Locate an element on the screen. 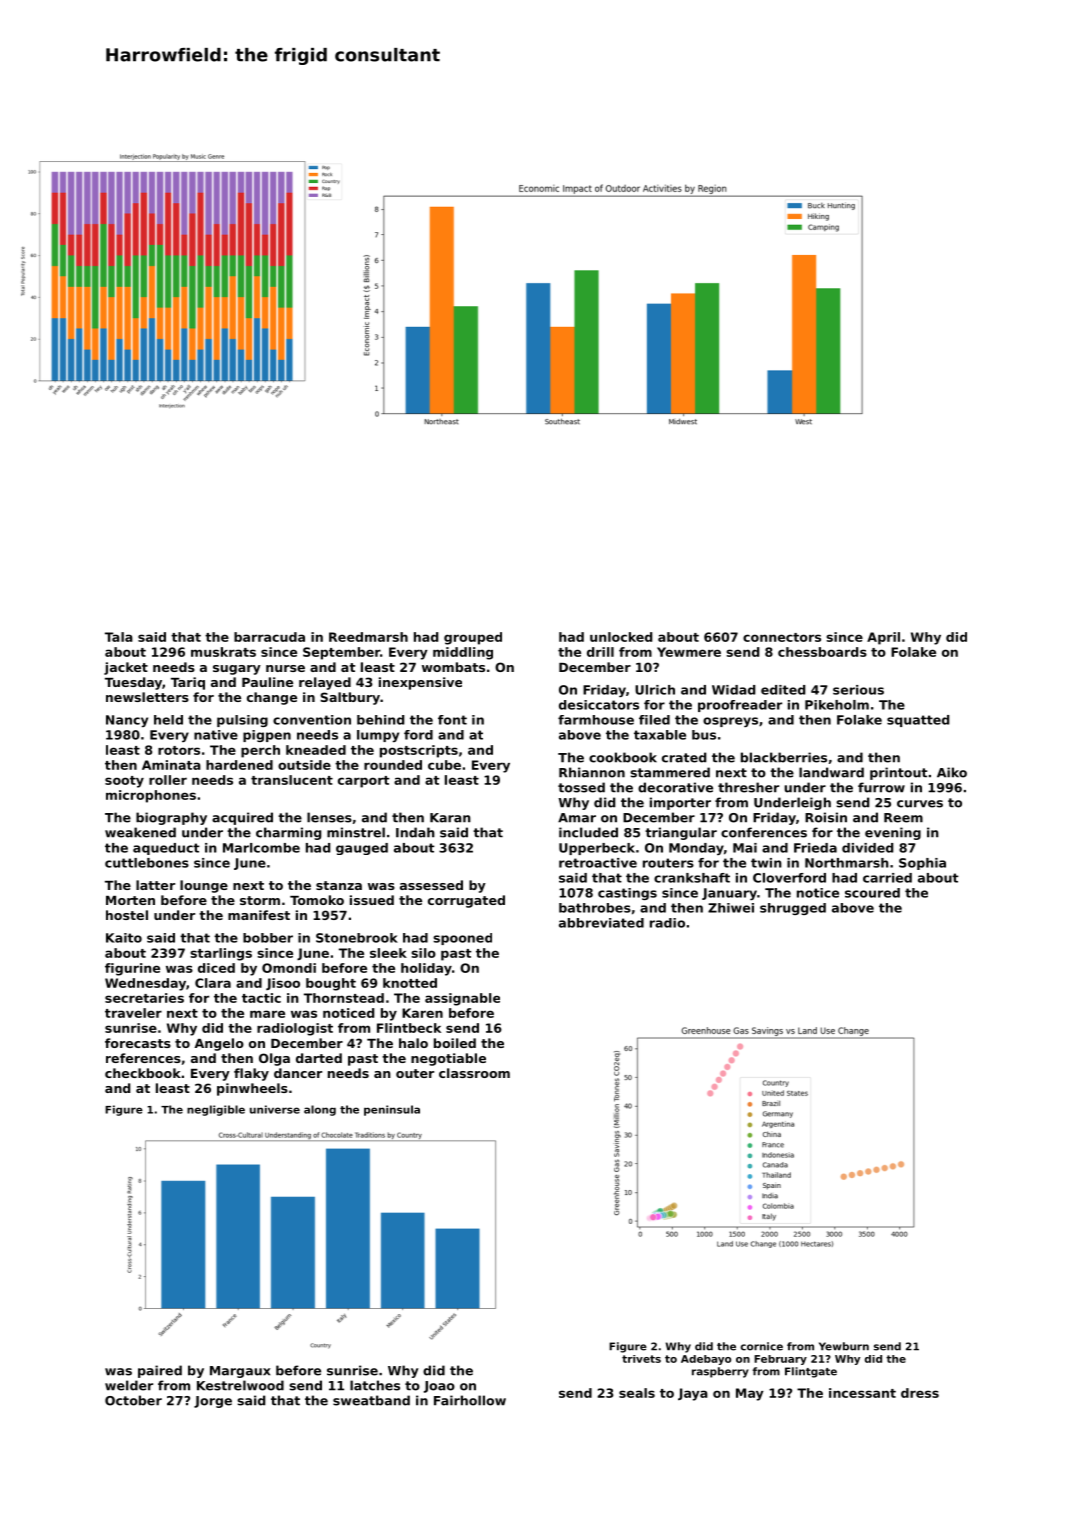  castings is located at coordinates (627, 894).
